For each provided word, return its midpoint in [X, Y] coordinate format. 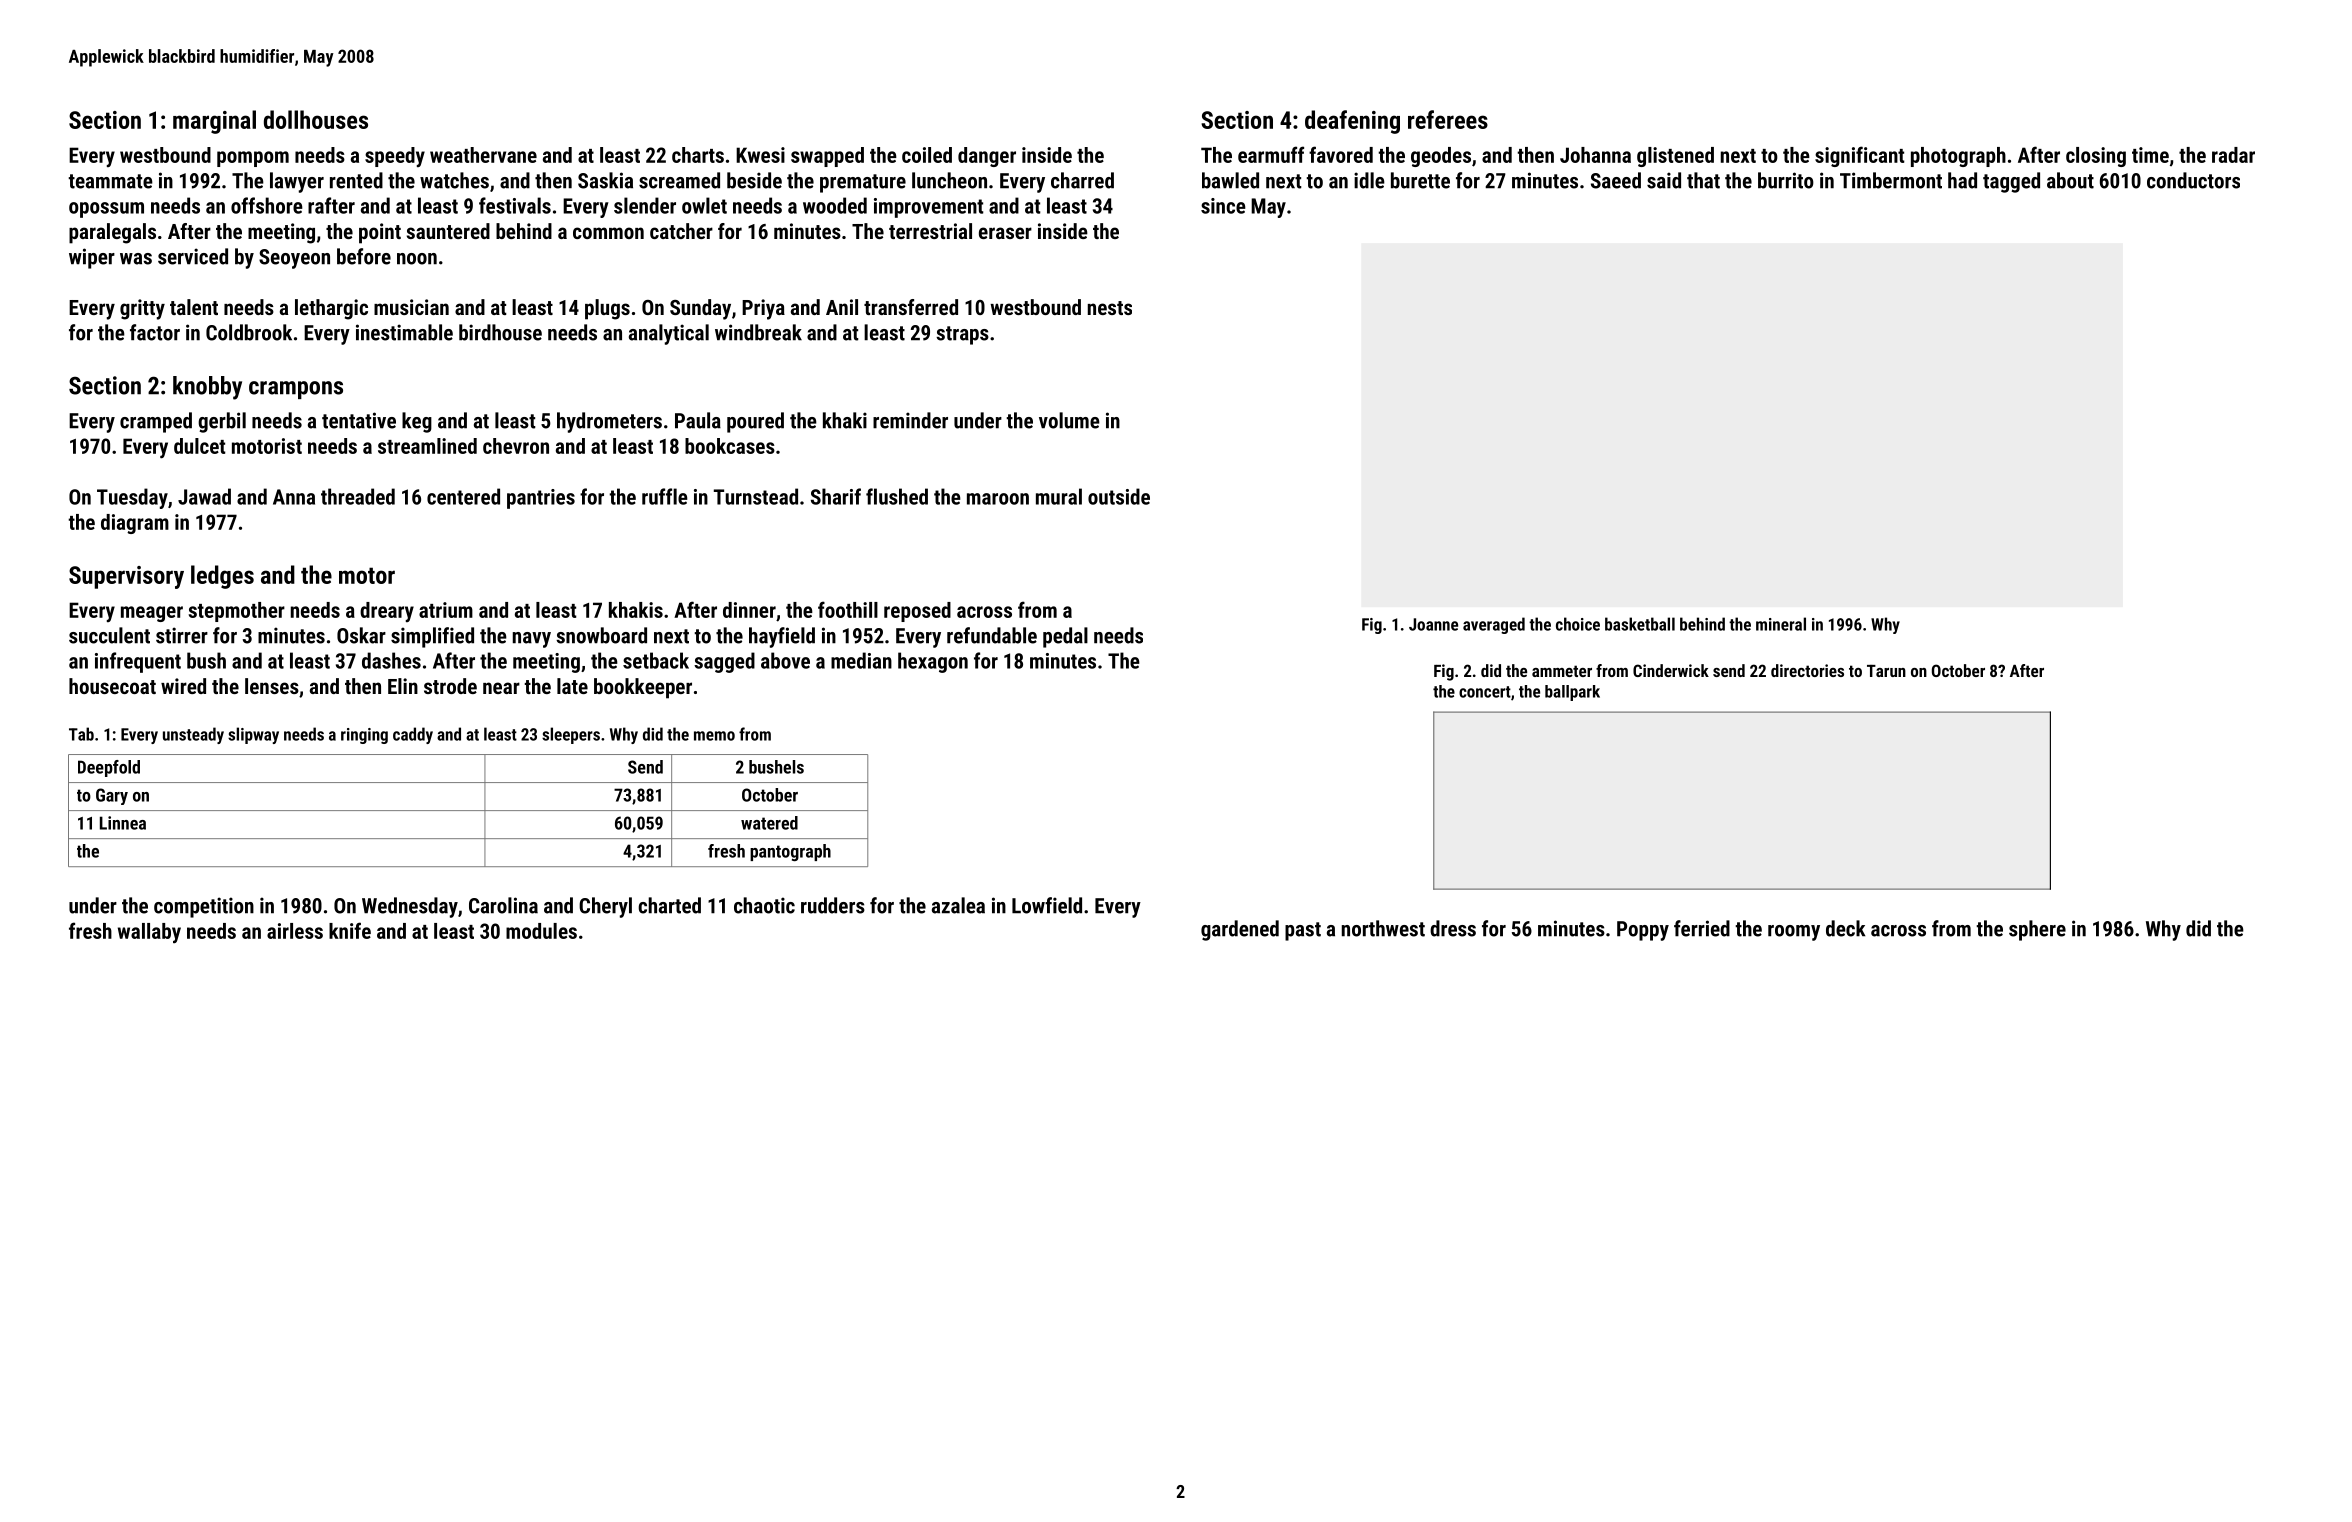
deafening [1352, 122]
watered [769, 823]
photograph [1958, 157]
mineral [1781, 624]
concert [1485, 692]
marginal [214, 122]
